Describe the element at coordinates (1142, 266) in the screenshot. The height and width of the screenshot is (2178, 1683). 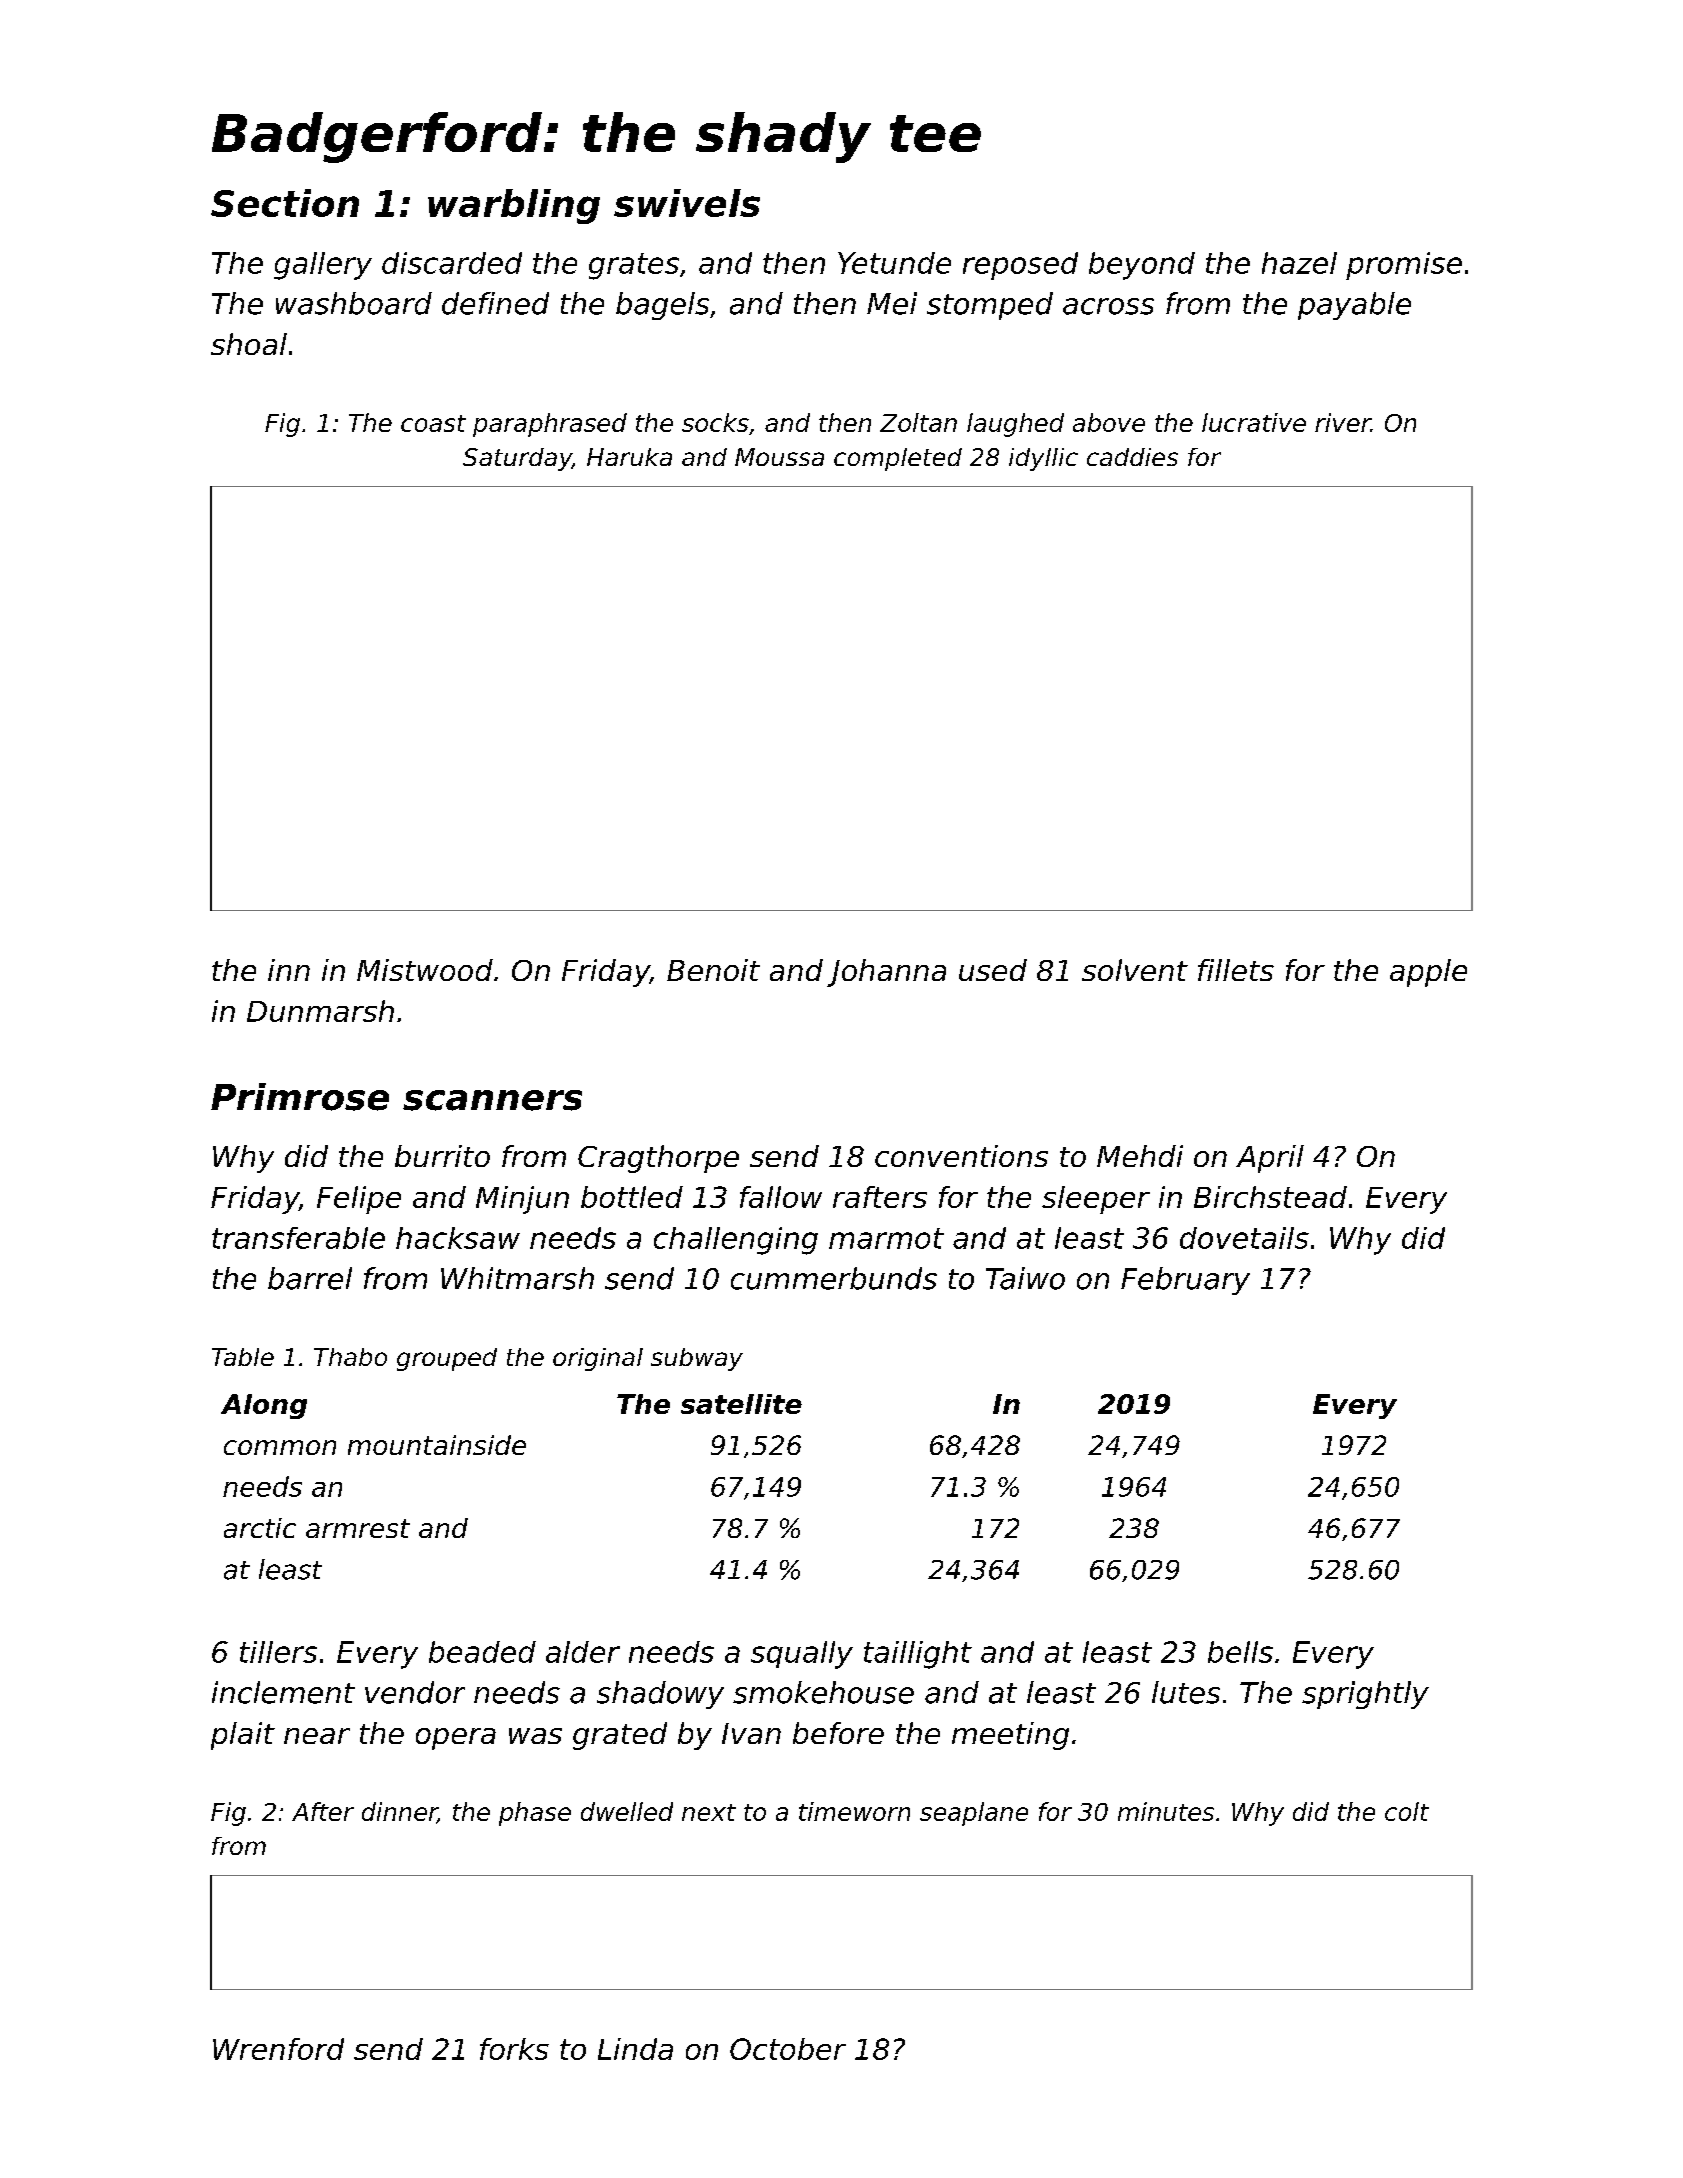
I see `beyond` at that location.
